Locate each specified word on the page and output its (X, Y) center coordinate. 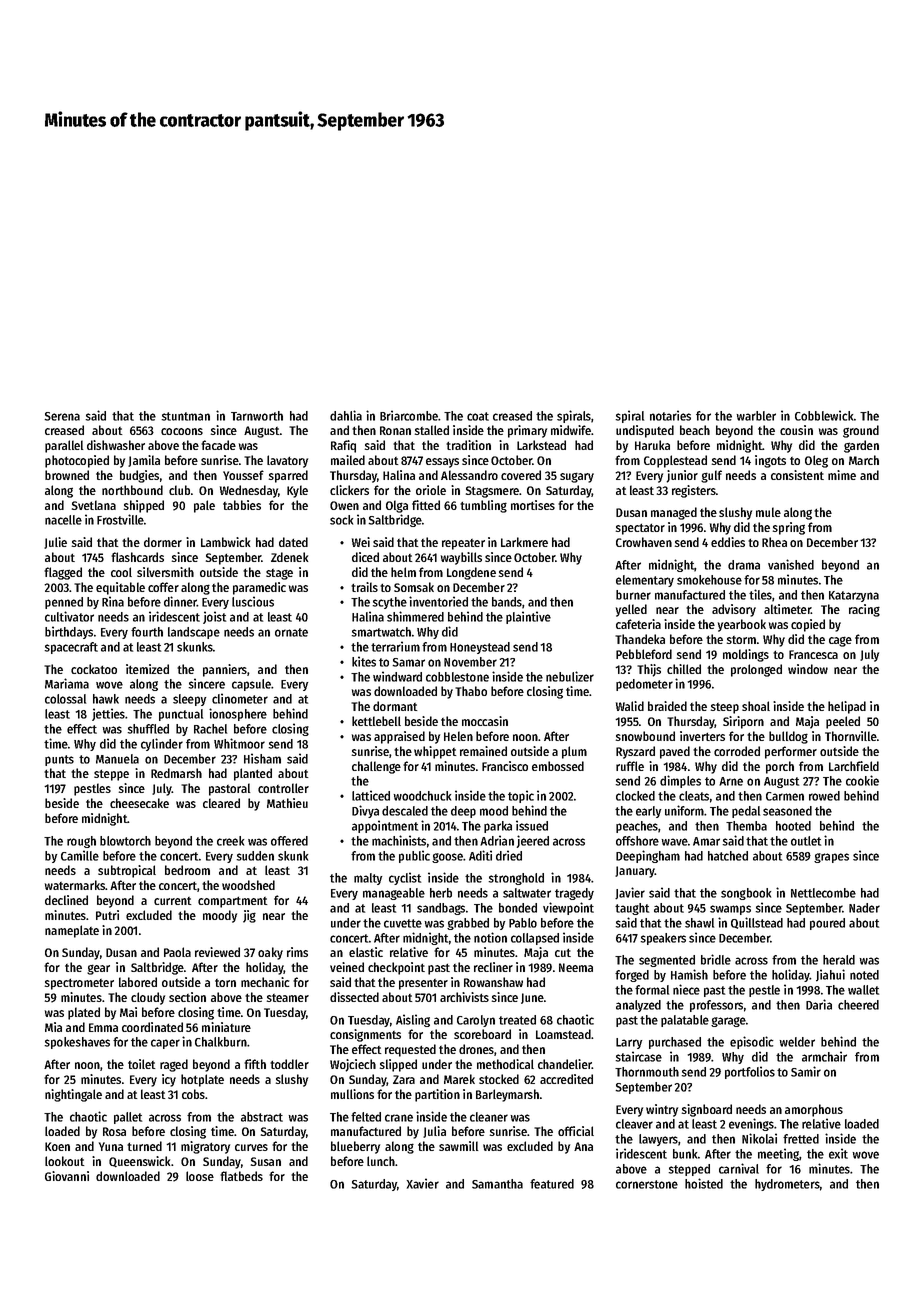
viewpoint (568, 908)
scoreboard (482, 1034)
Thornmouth (647, 1072)
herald (839, 960)
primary (527, 431)
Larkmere (524, 542)
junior (682, 476)
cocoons (182, 431)
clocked (635, 796)
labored (138, 982)
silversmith (165, 572)
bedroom (187, 870)
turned (144, 1146)
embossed (558, 766)
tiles (760, 594)
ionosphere (238, 714)
